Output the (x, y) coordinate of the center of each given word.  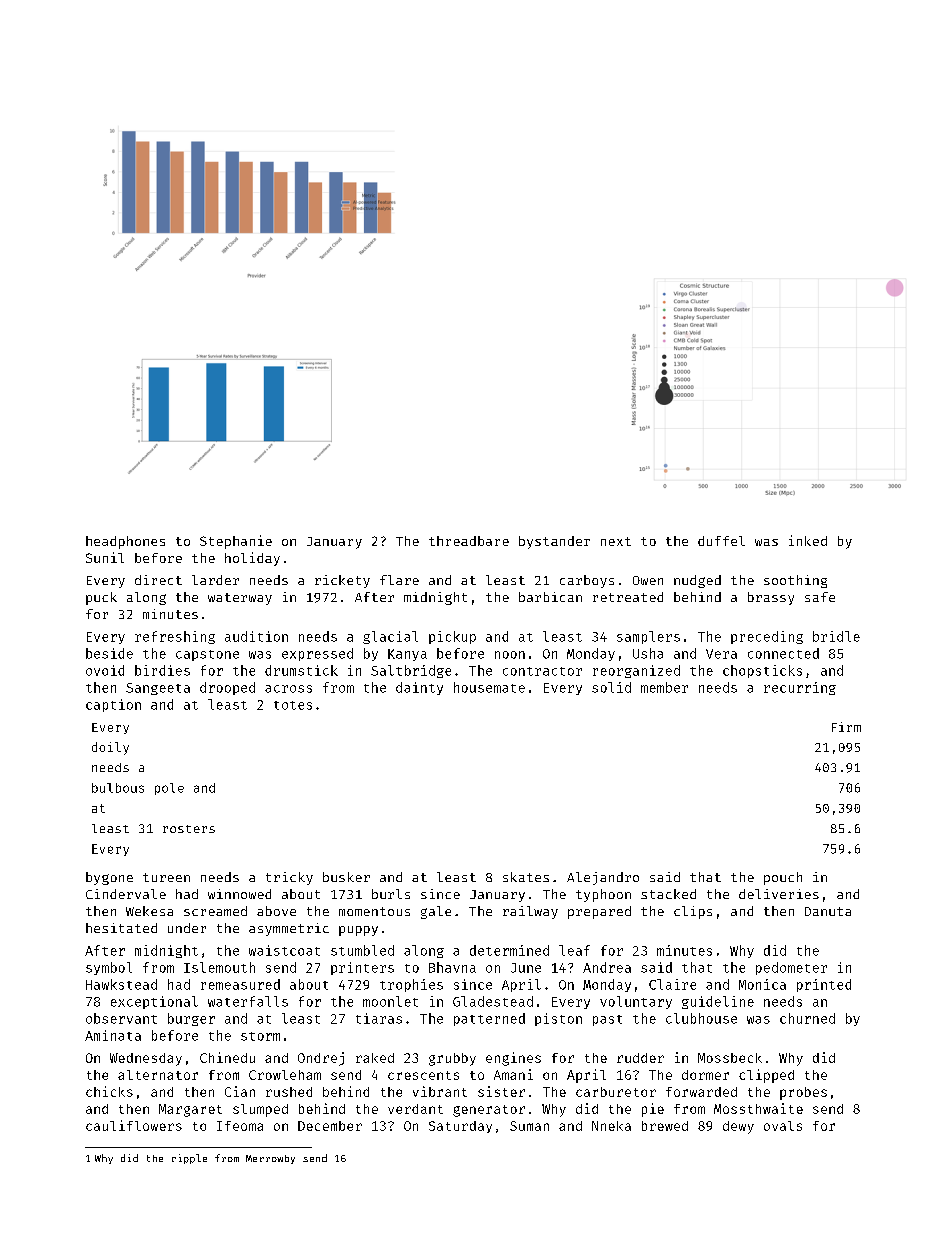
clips (693, 912)
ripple (189, 1159)
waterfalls (248, 1001)
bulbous (118, 788)
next (616, 541)
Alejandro (603, 878)
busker (346, 877)
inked (808, 540)
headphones (125, 542)
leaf (574, 950)
